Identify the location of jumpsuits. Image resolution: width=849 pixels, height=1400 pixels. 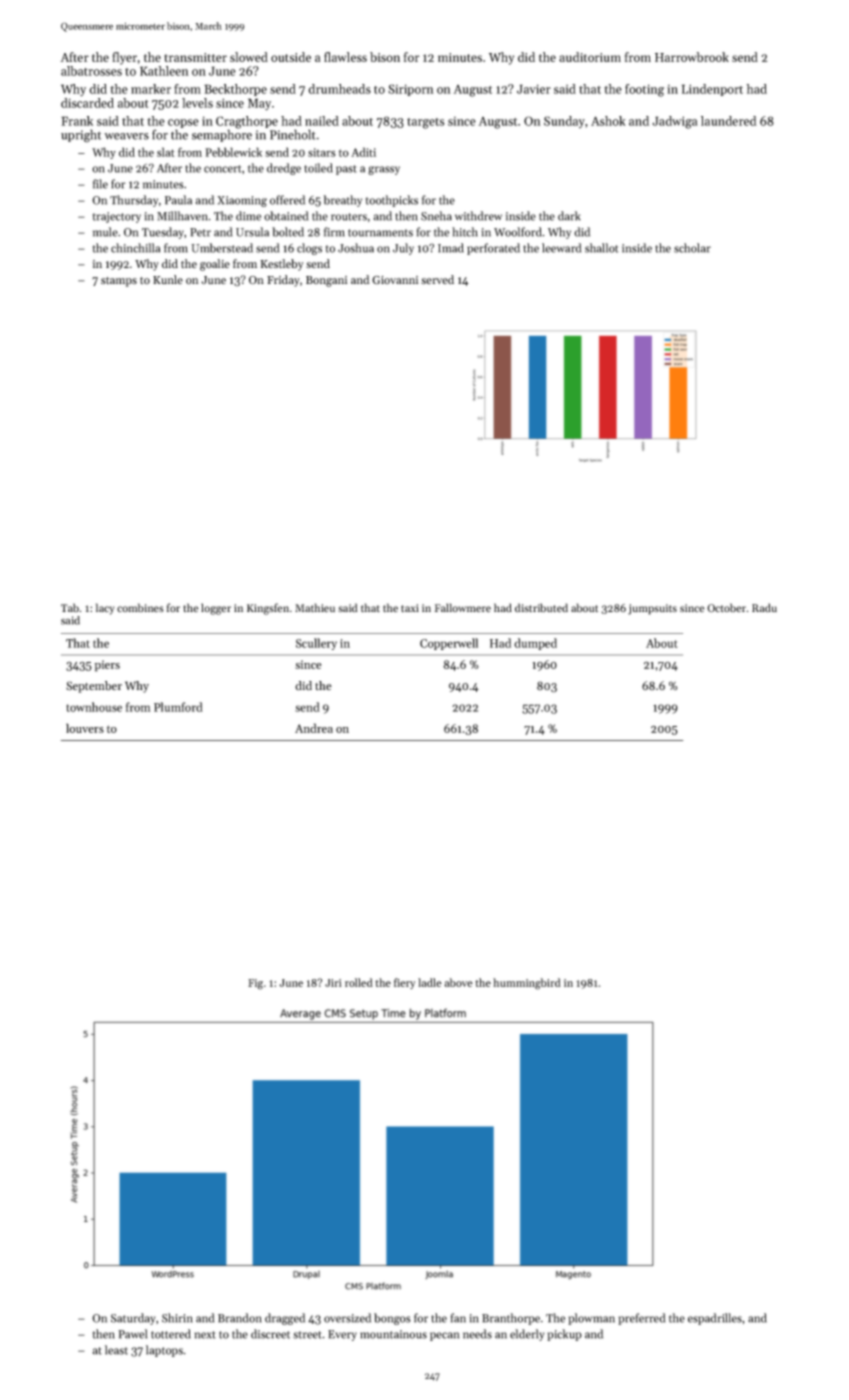
(652, 609).
